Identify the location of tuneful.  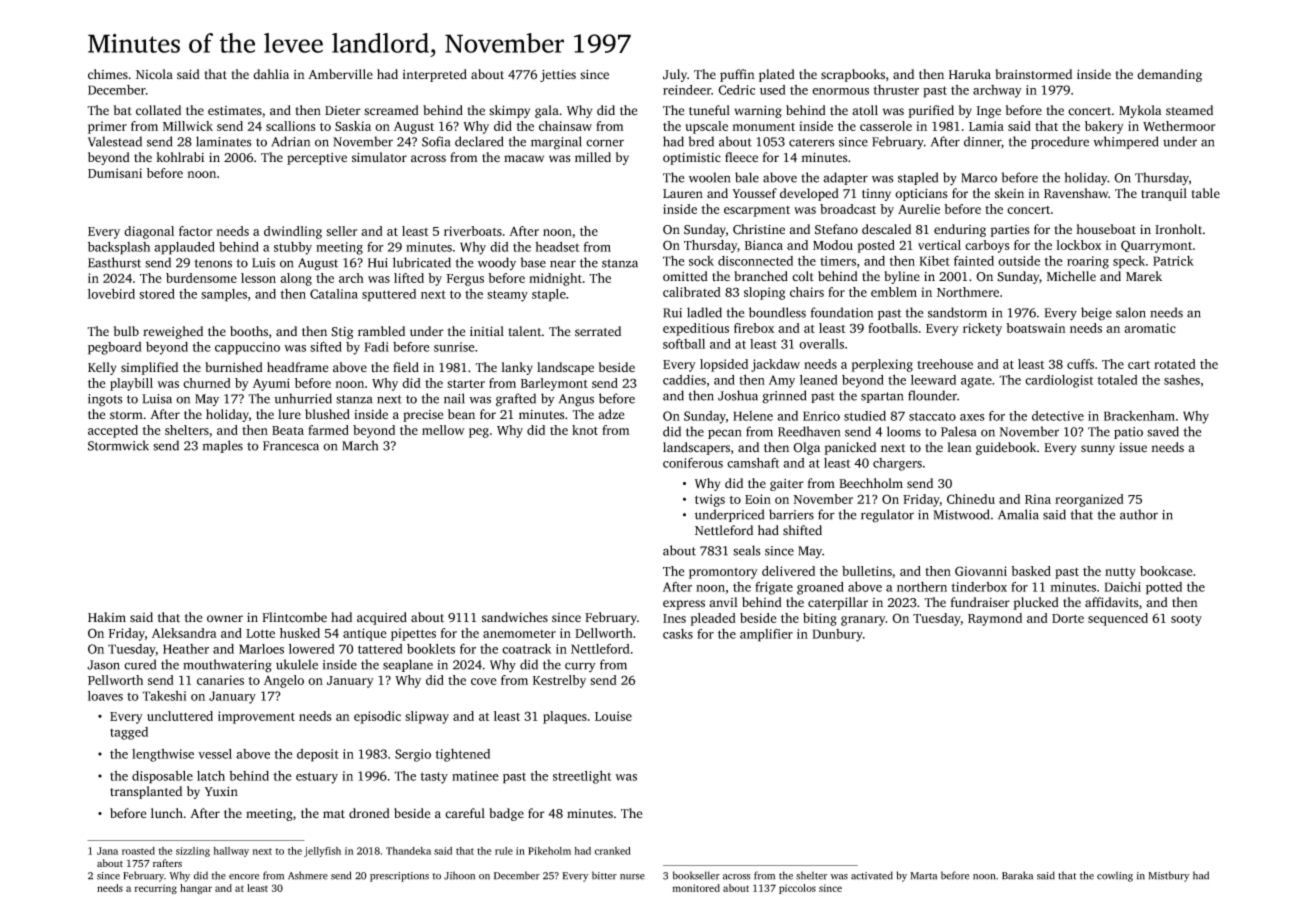
(709, 110).
